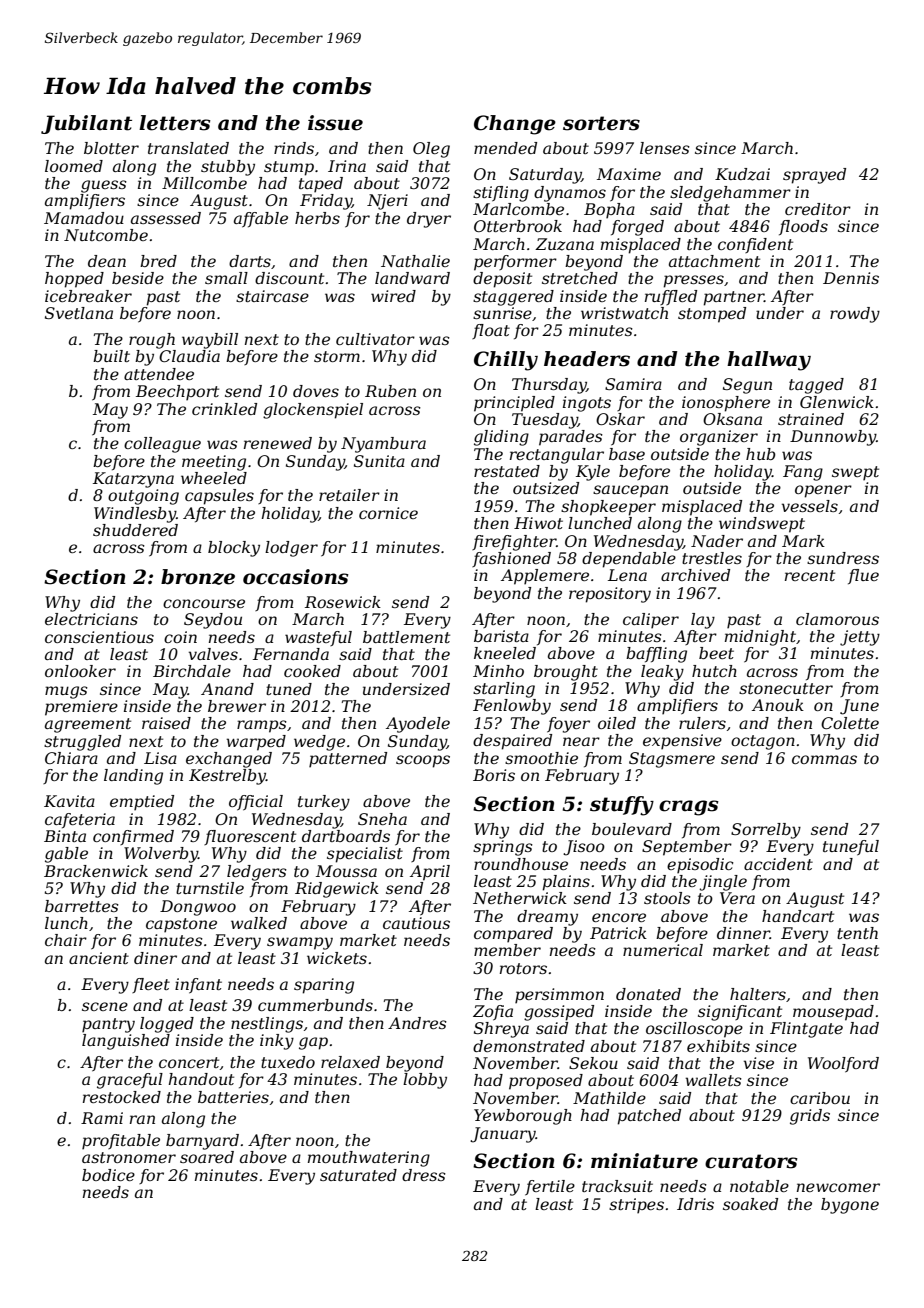 This document has width=924, height=1308. Describe the element at coordinates (512, 742) in the document. I see `despaired` at that location.
